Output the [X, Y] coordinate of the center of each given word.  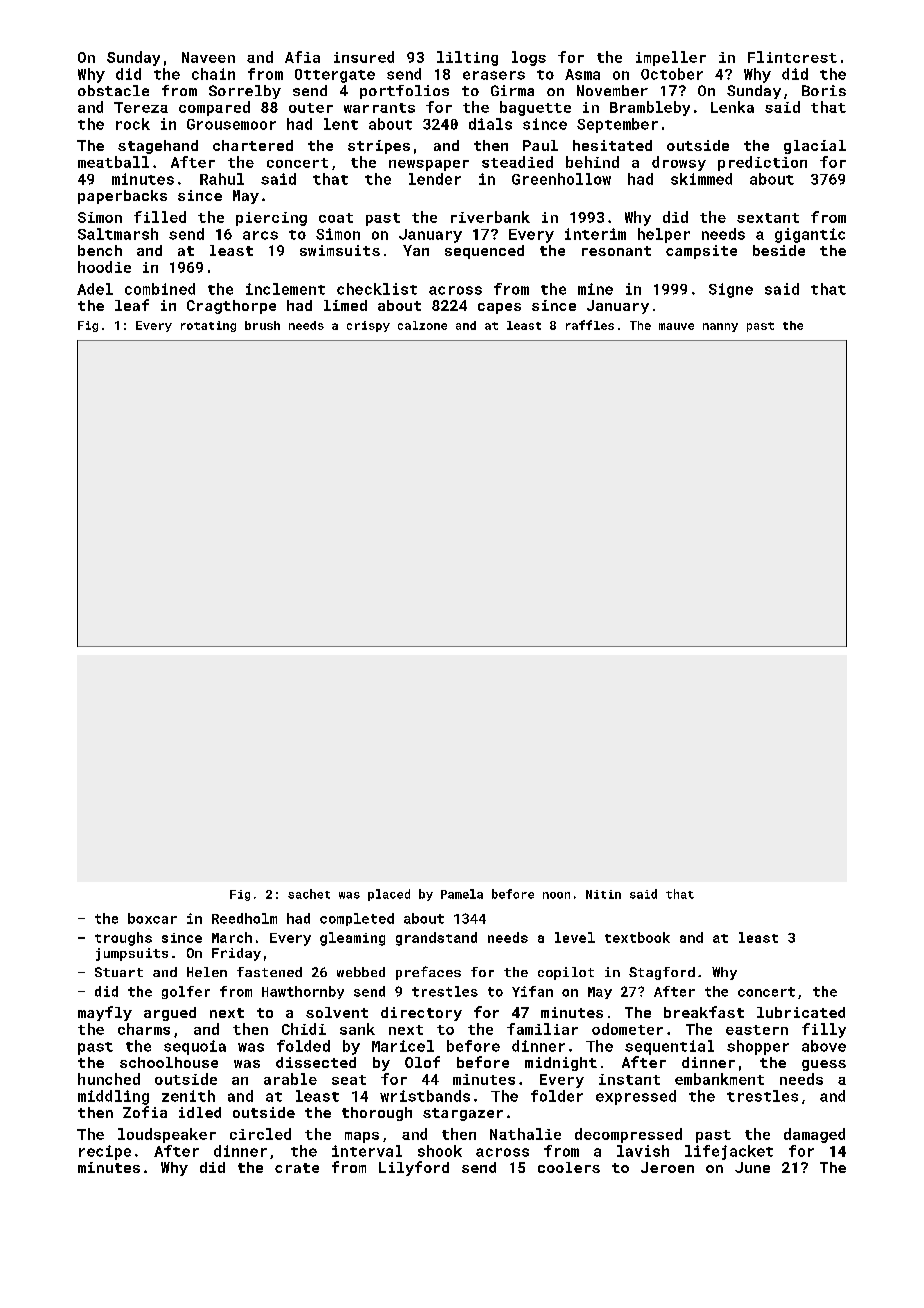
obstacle [113, 90]
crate [297, 1168]
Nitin [603, 894]
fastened [269, 972]
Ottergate [335, 76]
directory [421, 1014]
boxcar [152, 918]
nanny [720, 327]
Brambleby [650, 108]
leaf [132, 305]
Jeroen [667, 1167]
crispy [368, 326]
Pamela [462, 894]
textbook [637, 937]
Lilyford [414, 1168]
